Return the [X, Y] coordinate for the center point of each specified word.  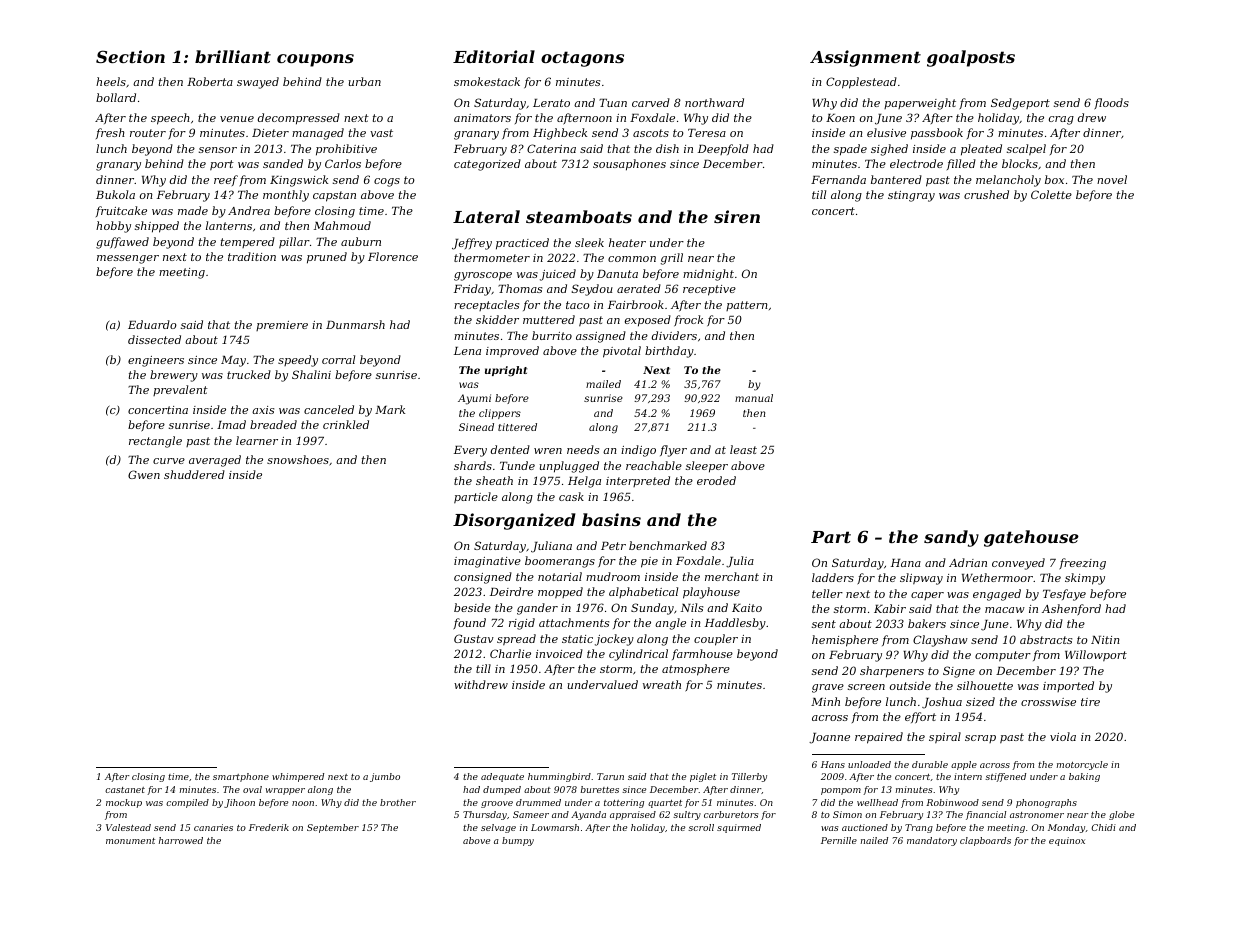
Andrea [249, 210]
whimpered [298, 777]
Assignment [865, 58]
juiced [558, 275]
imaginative [487, 562]
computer [1003, 656]
